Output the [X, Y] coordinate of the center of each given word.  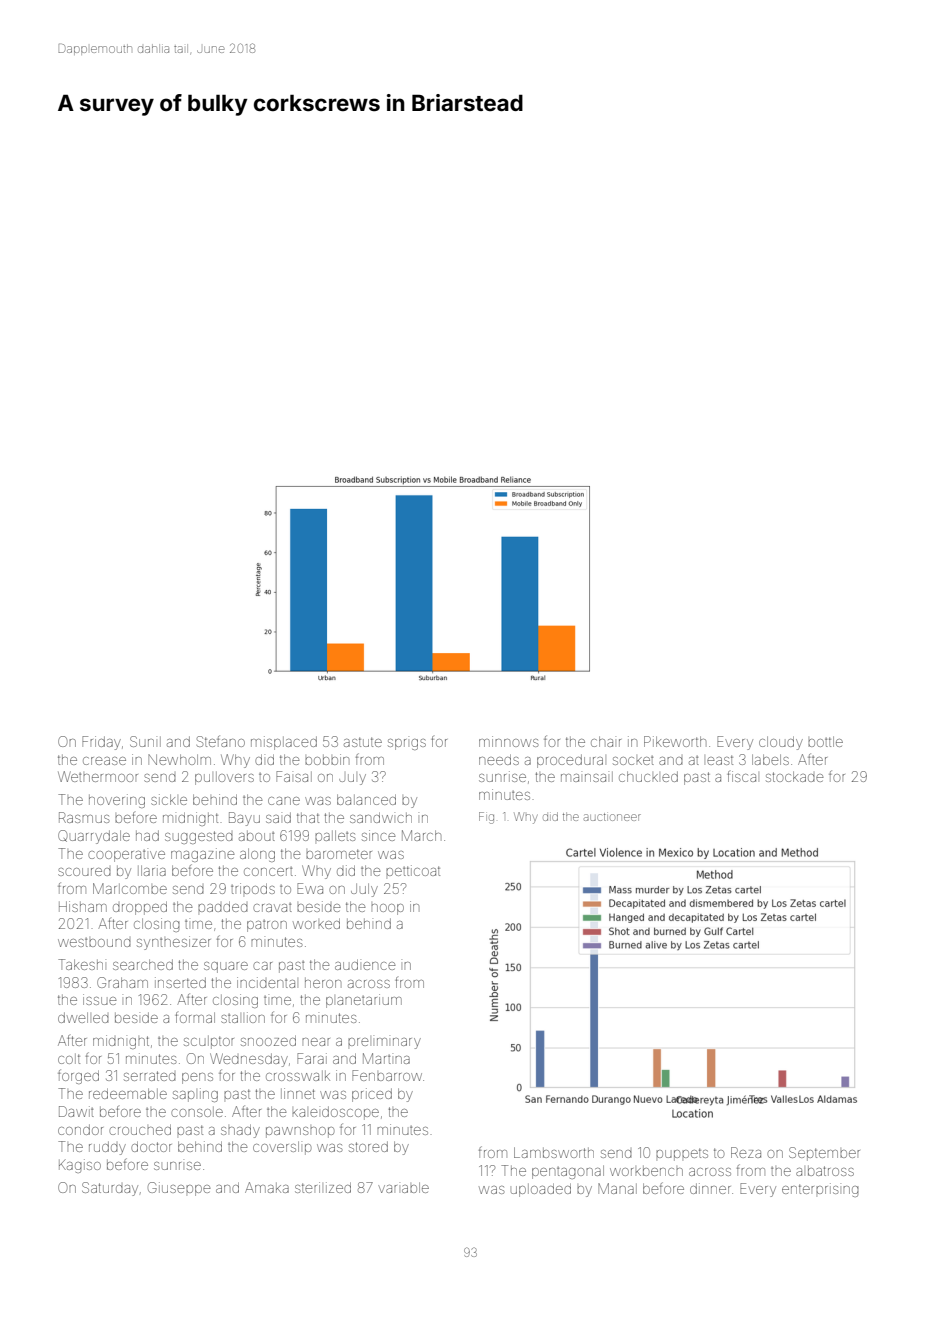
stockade [795, 776]
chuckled [648, 776]
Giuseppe [179, 1189]
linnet [298, 1093]
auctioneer [612, 817]
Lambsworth [554, 1152]
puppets [682, 1154]
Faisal [294, 776]
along [257, 855]
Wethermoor [98, 776]
